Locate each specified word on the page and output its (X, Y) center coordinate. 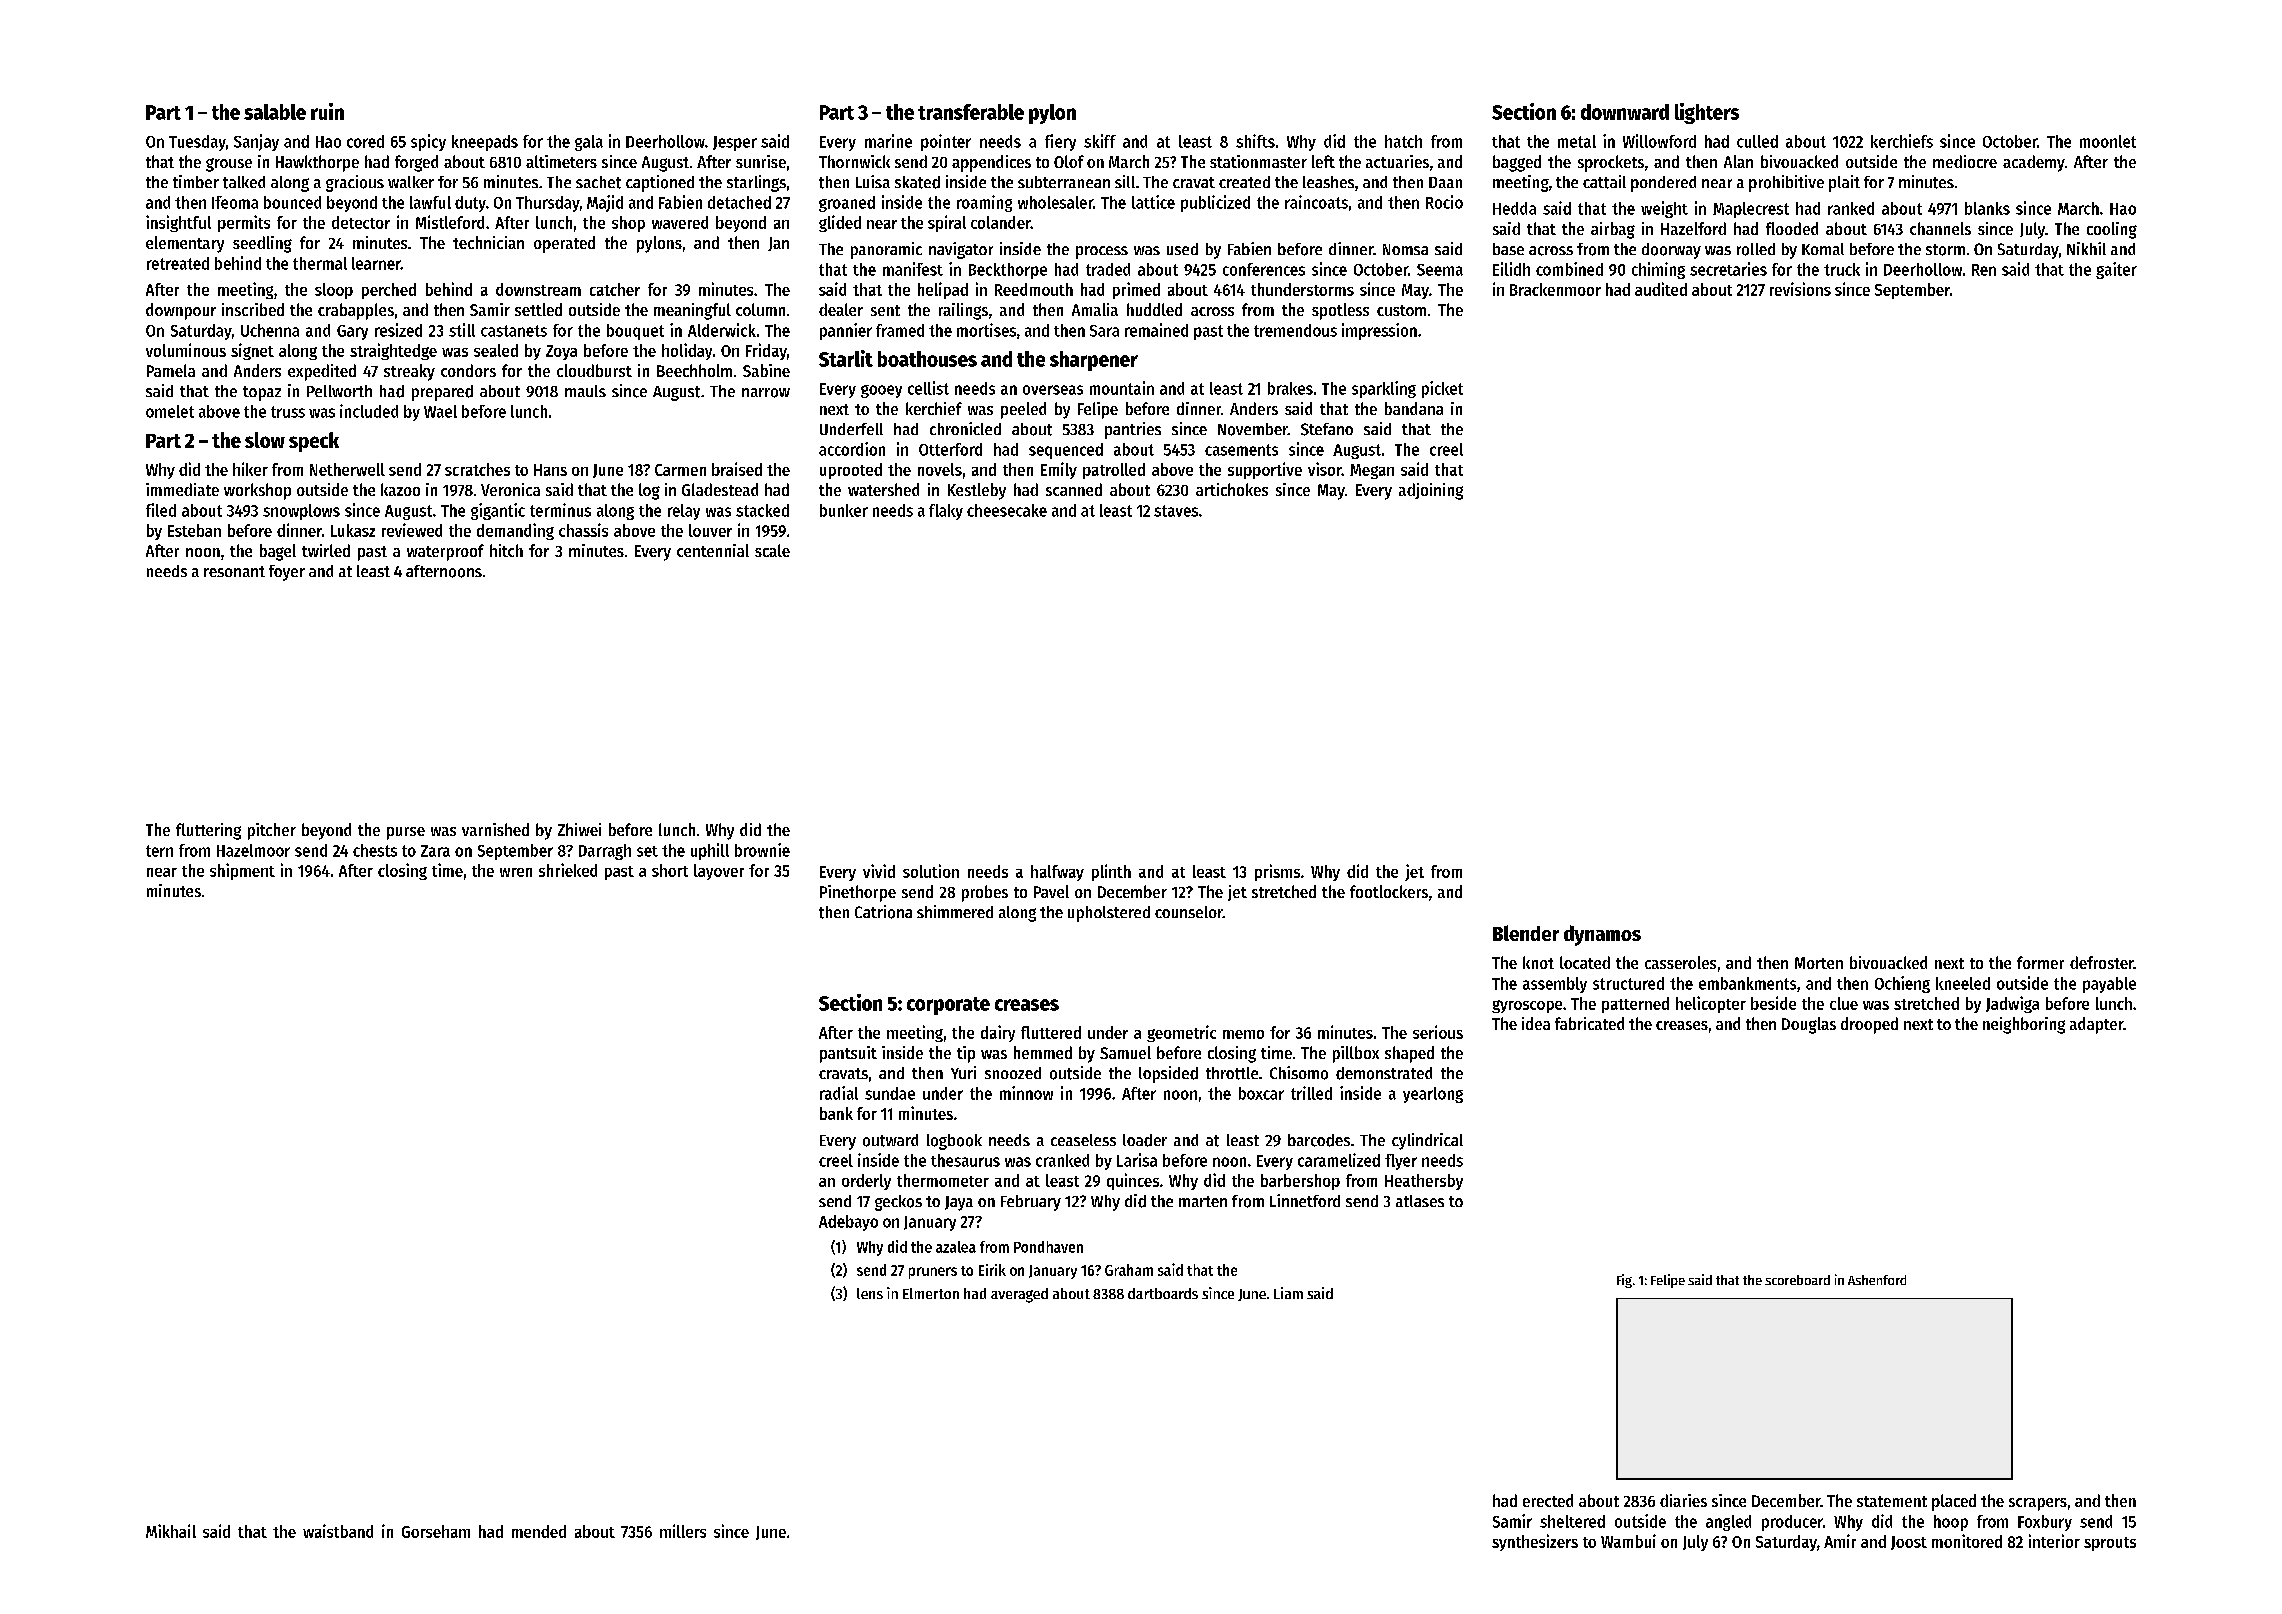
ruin (327, 111)
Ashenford (1877, 1280)
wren (516, 872)
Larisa (1137, 1160)
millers (683, 1531)
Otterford (950, 449)
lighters (1707, 113)
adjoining (1431, 491)
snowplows (301, 512)
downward (1625, 112)
